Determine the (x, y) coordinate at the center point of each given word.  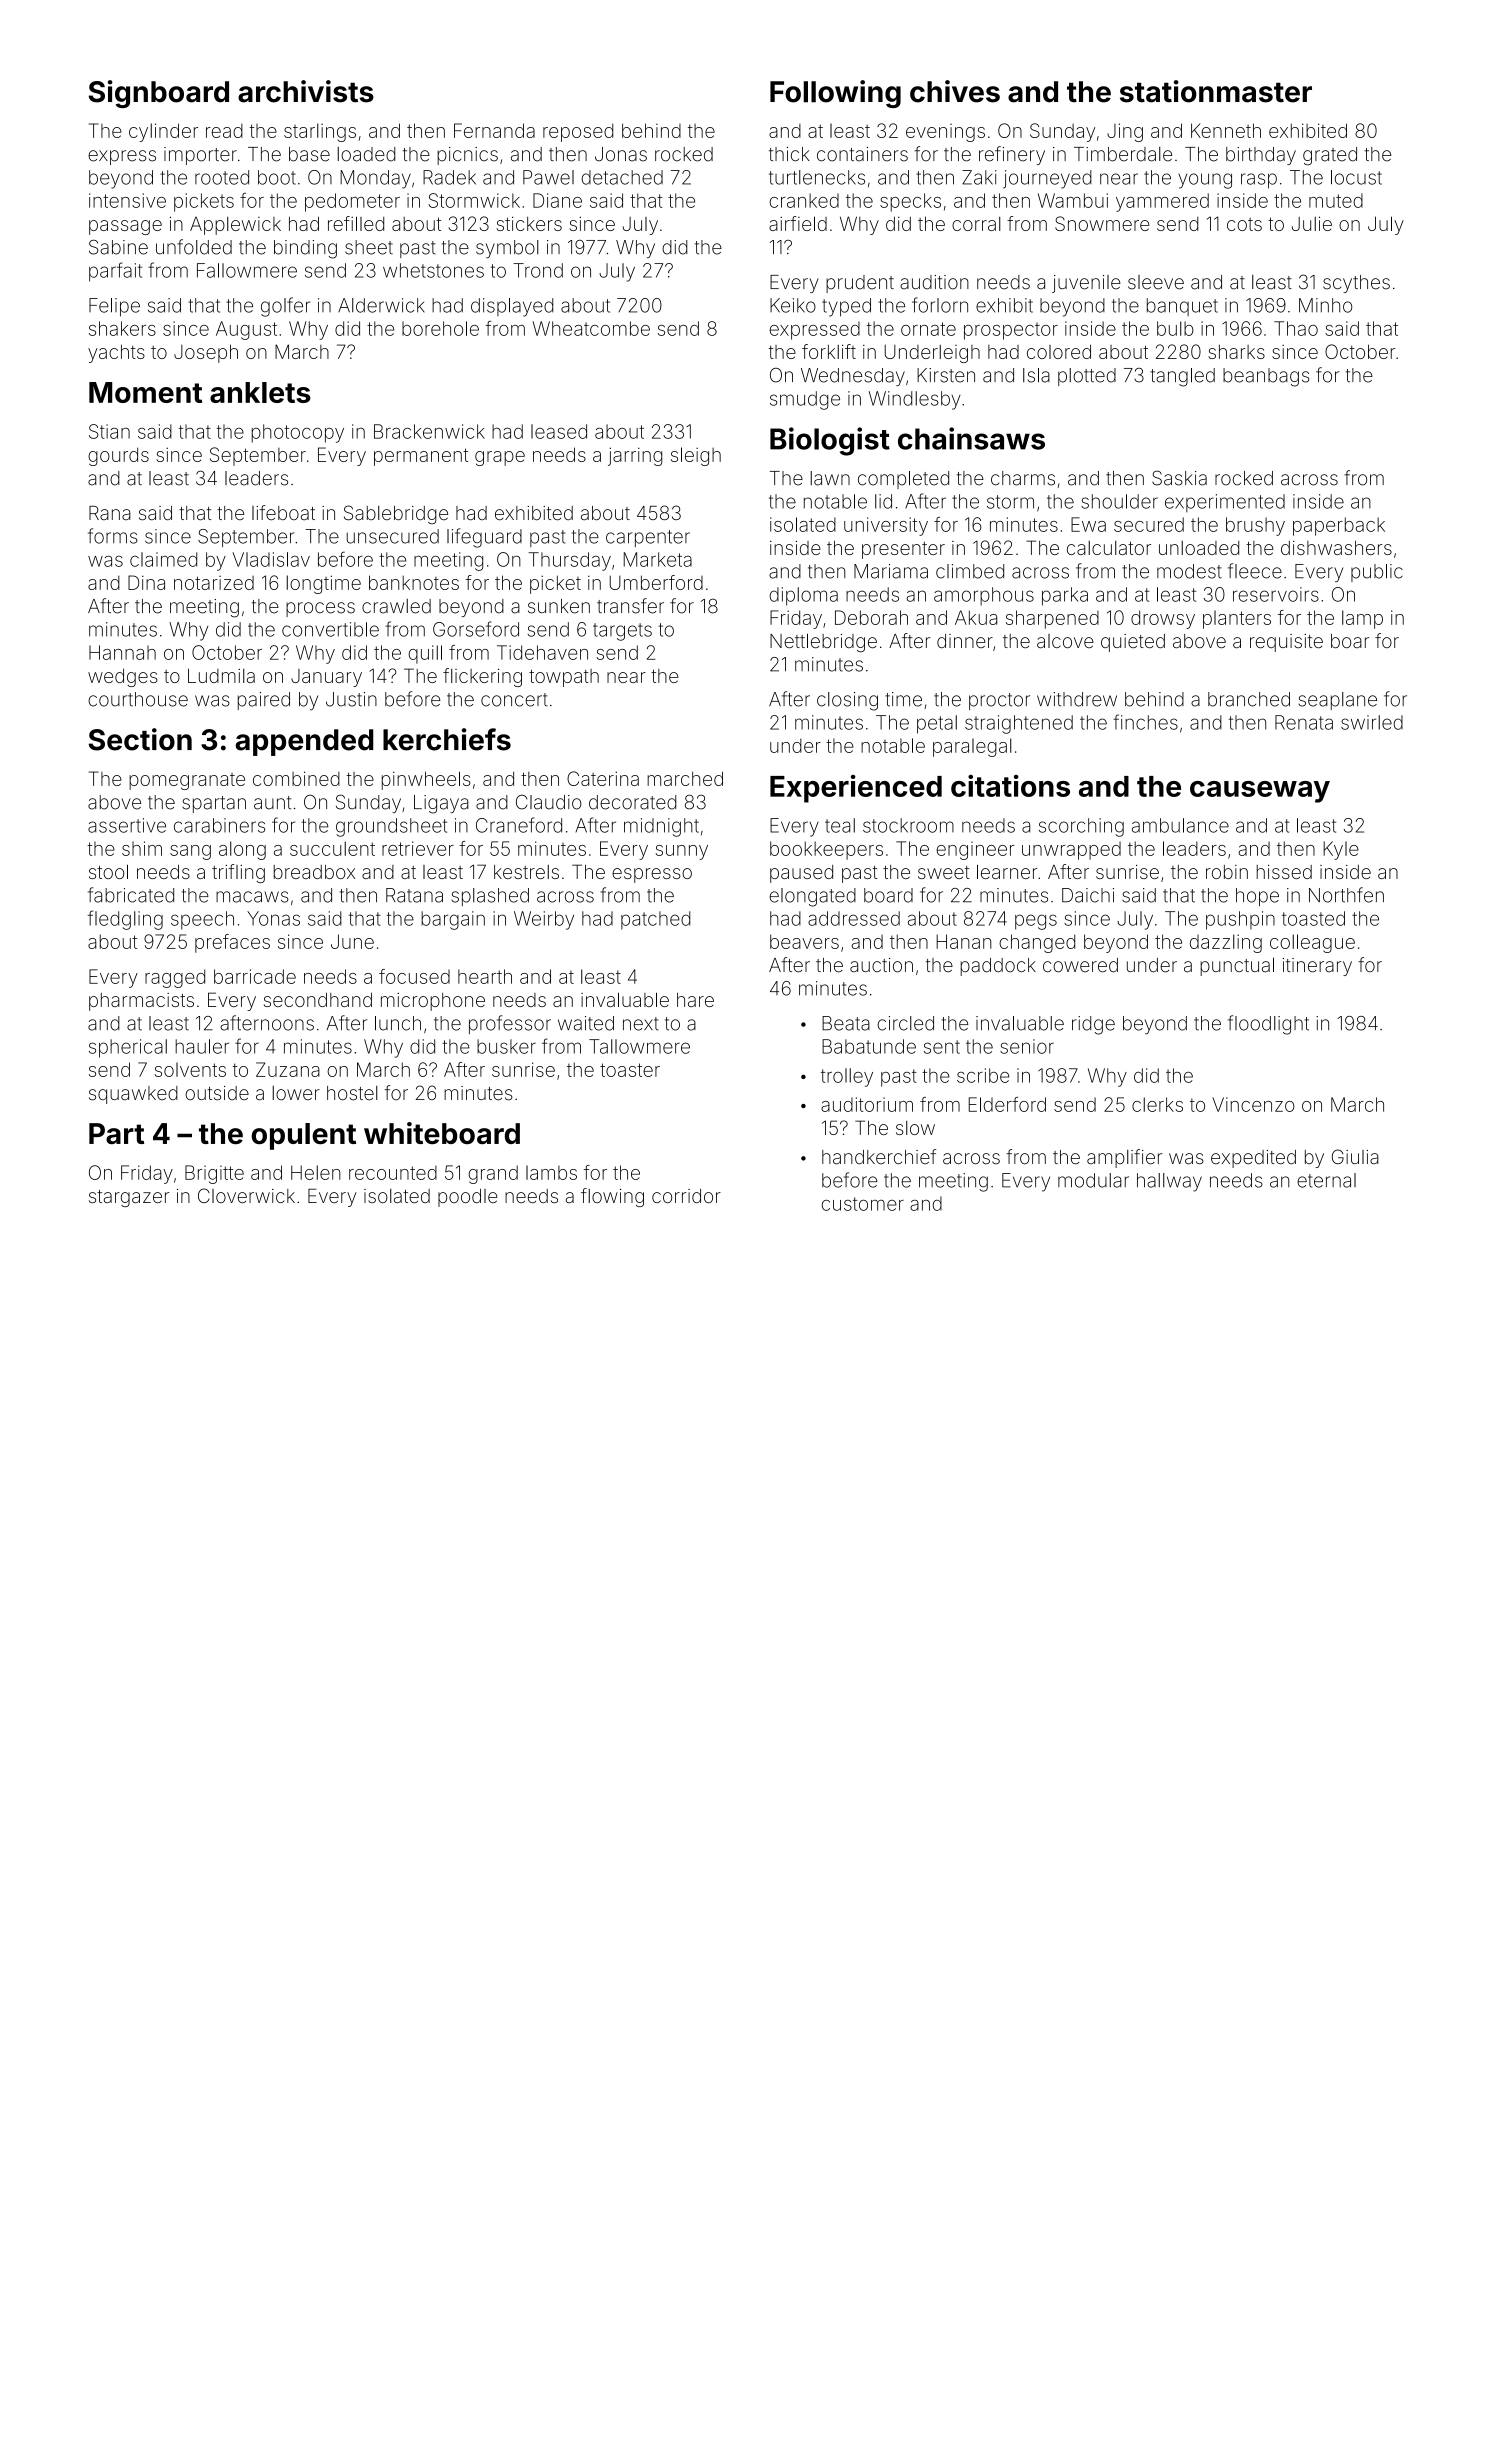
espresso (652, 875)
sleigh (696, 456)
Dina (146, 582)
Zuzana (288, 1069)
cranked (804, 200)
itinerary (1317, 967)
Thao (1296, 328)
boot (277, 177)
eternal (1326, 1180)
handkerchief (879, 1157)
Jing (1125, 132)
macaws (252, 897)
